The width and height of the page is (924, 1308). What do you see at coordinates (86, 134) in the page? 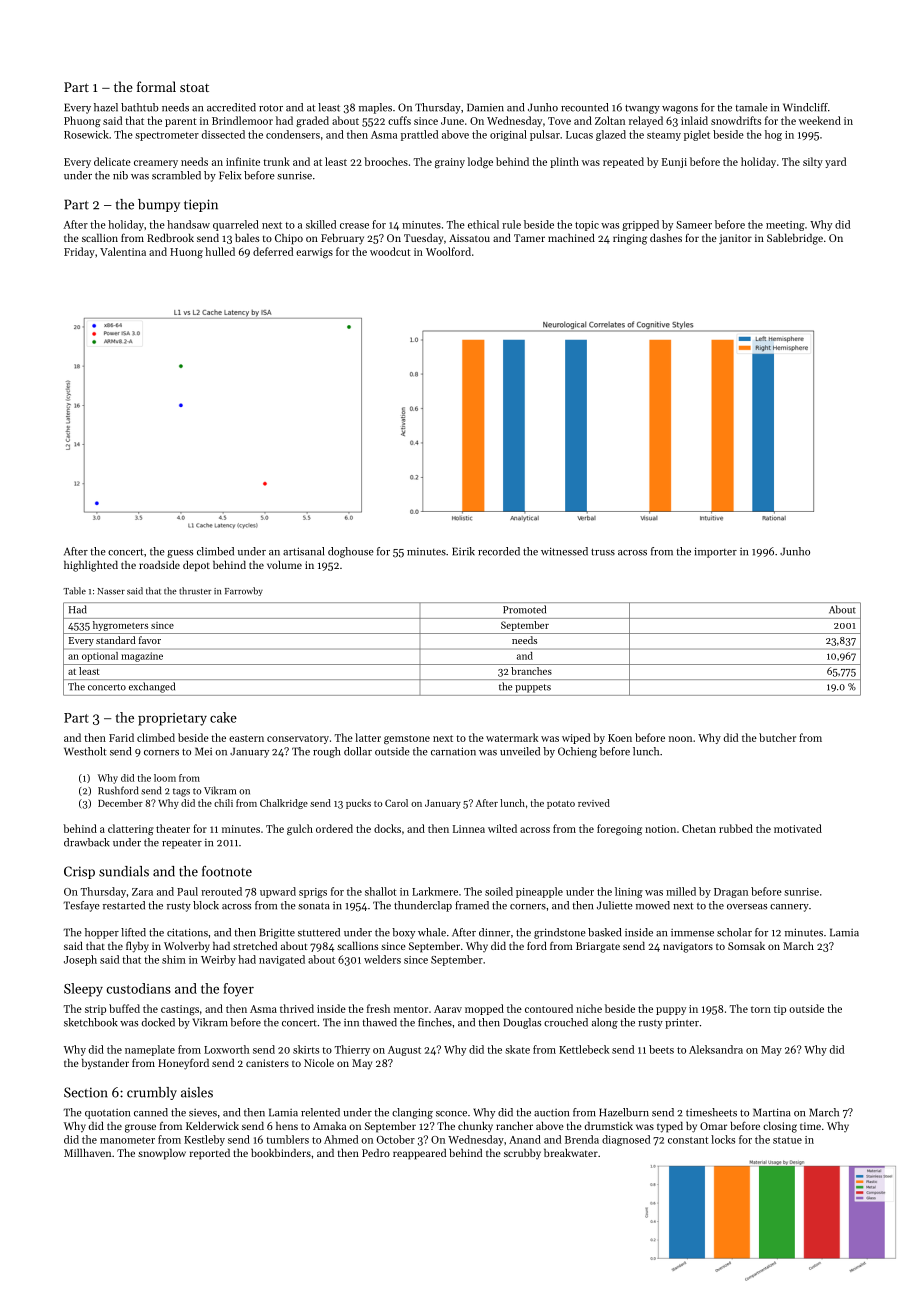
I see `Rosewick` at bounding box center [86, 134].
